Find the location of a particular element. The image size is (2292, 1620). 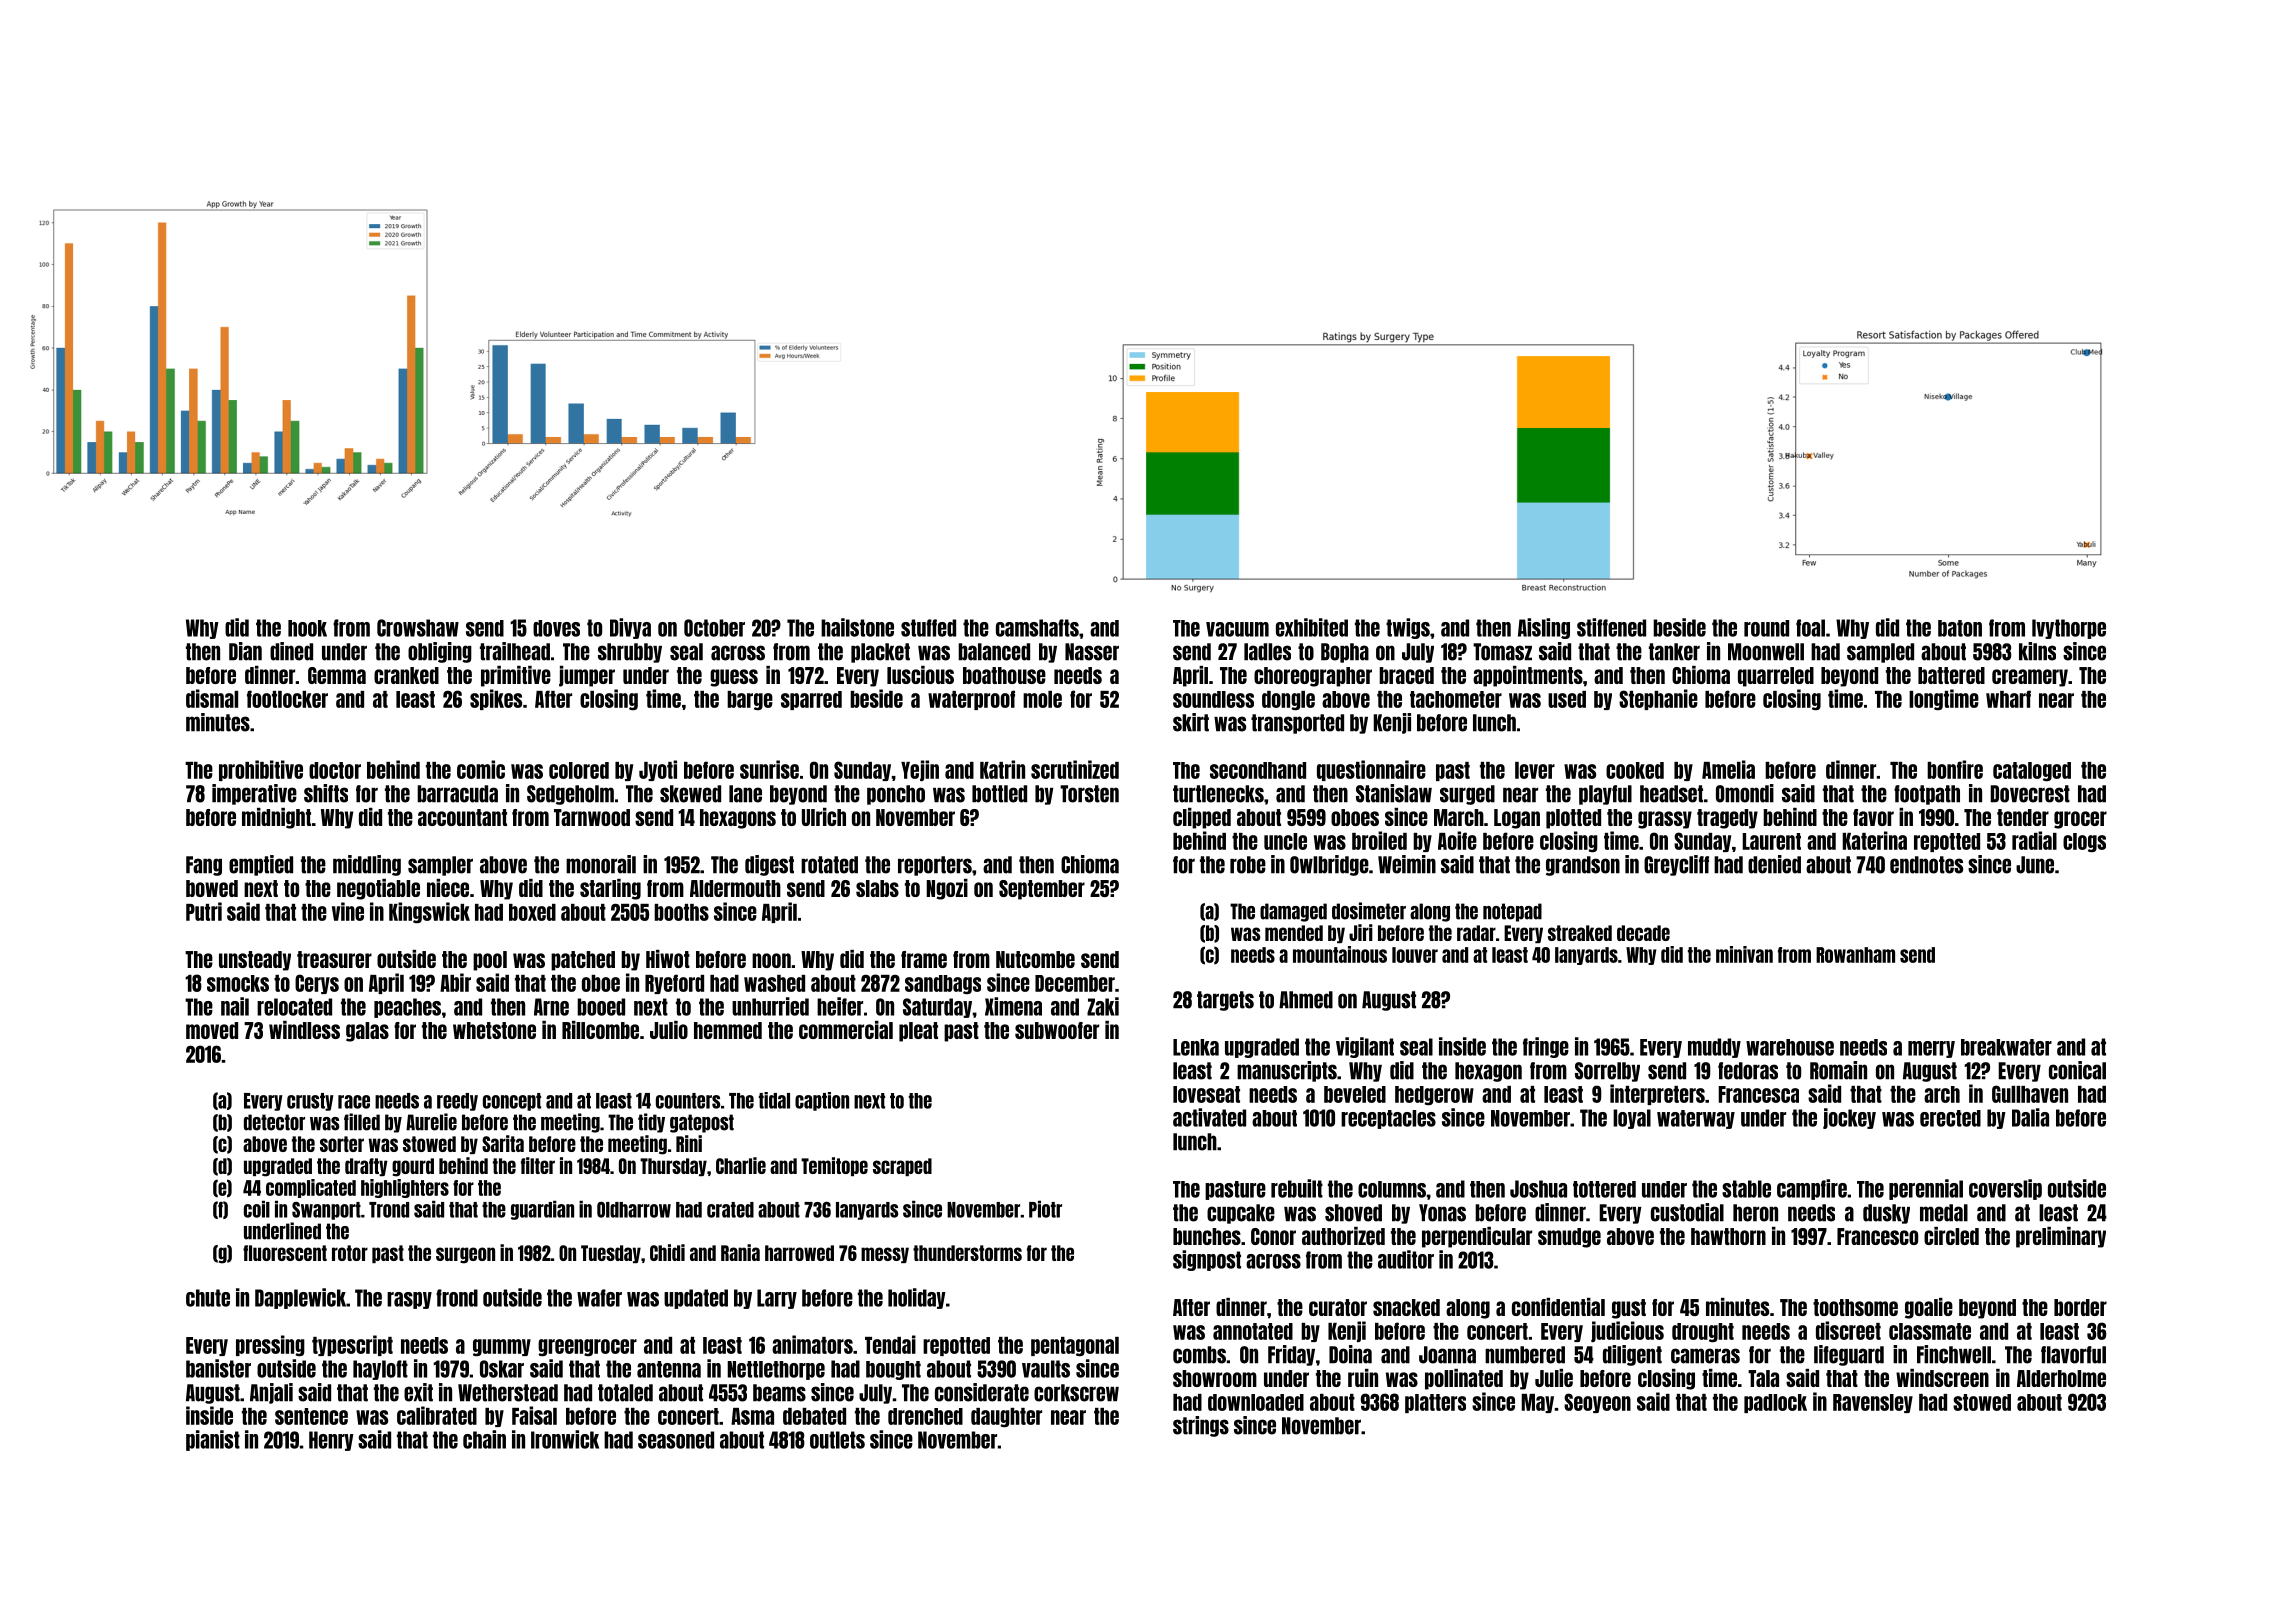

Ahmed is located at coordinates (1306, 1000).
